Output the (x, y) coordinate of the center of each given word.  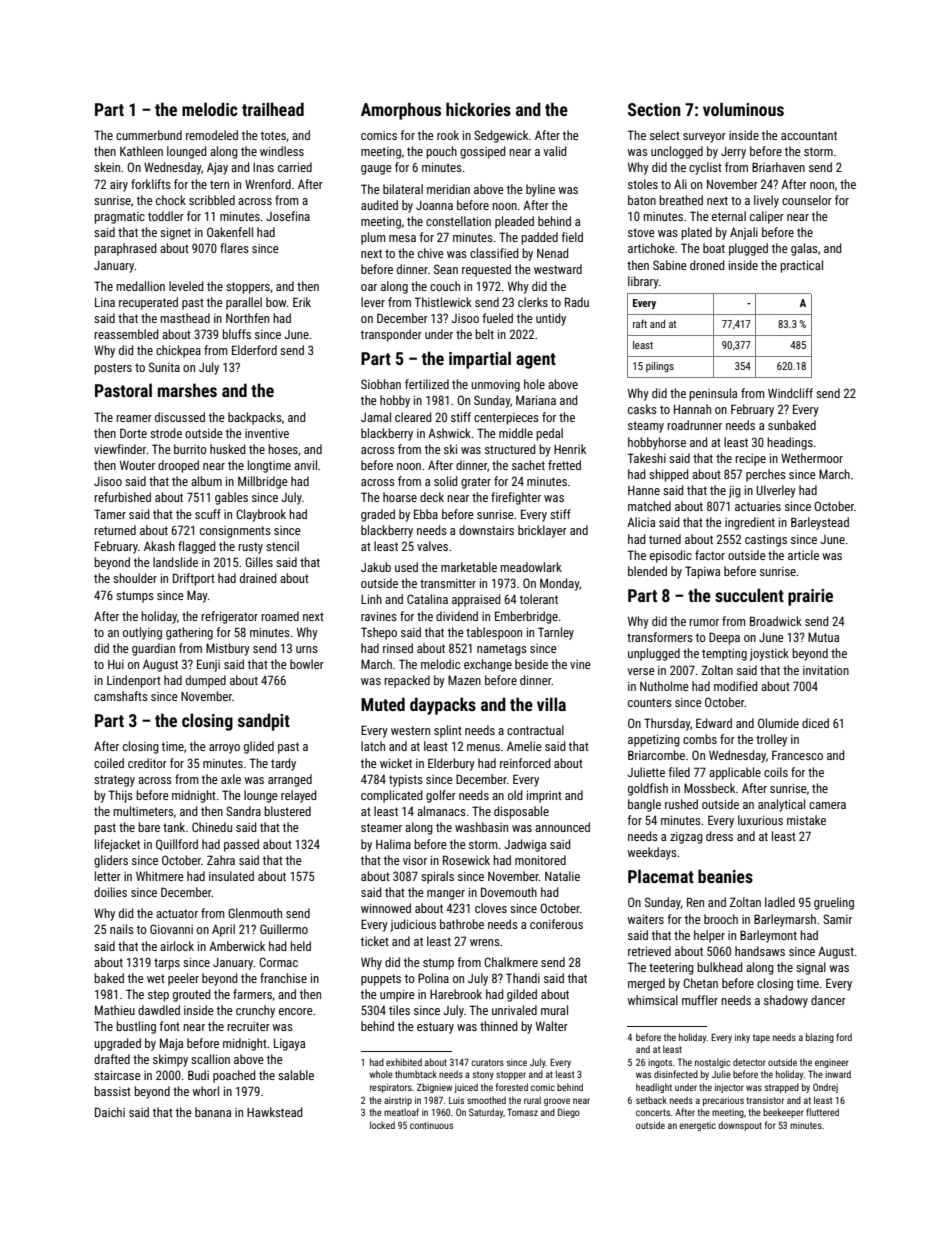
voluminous (743, 109)
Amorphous (401, 111)
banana (213, 1112)
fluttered (822, 1112)
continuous (431, 1125)
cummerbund (149, 135)
